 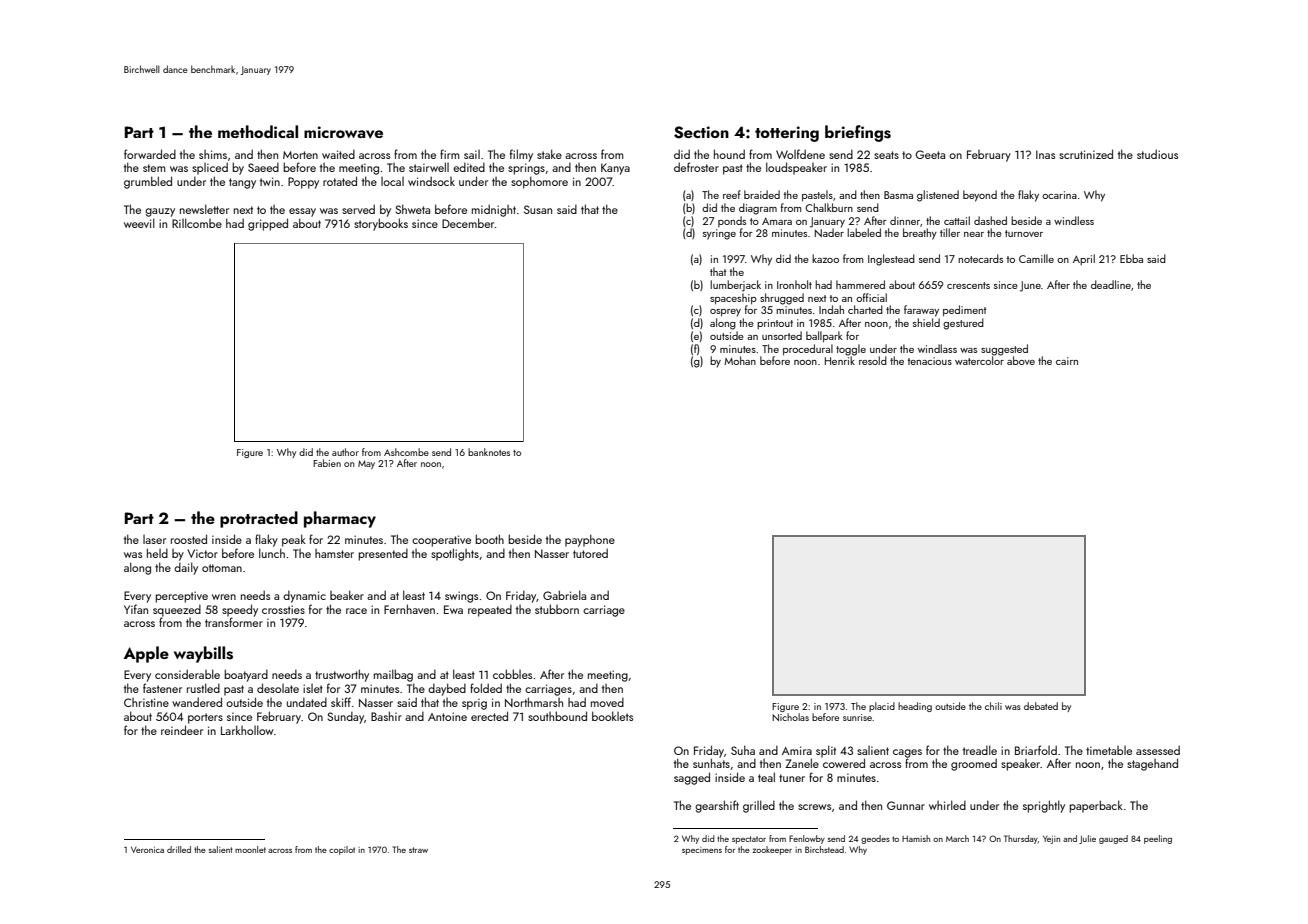 I want to click on banknotes, so click(x=489, y=452).
